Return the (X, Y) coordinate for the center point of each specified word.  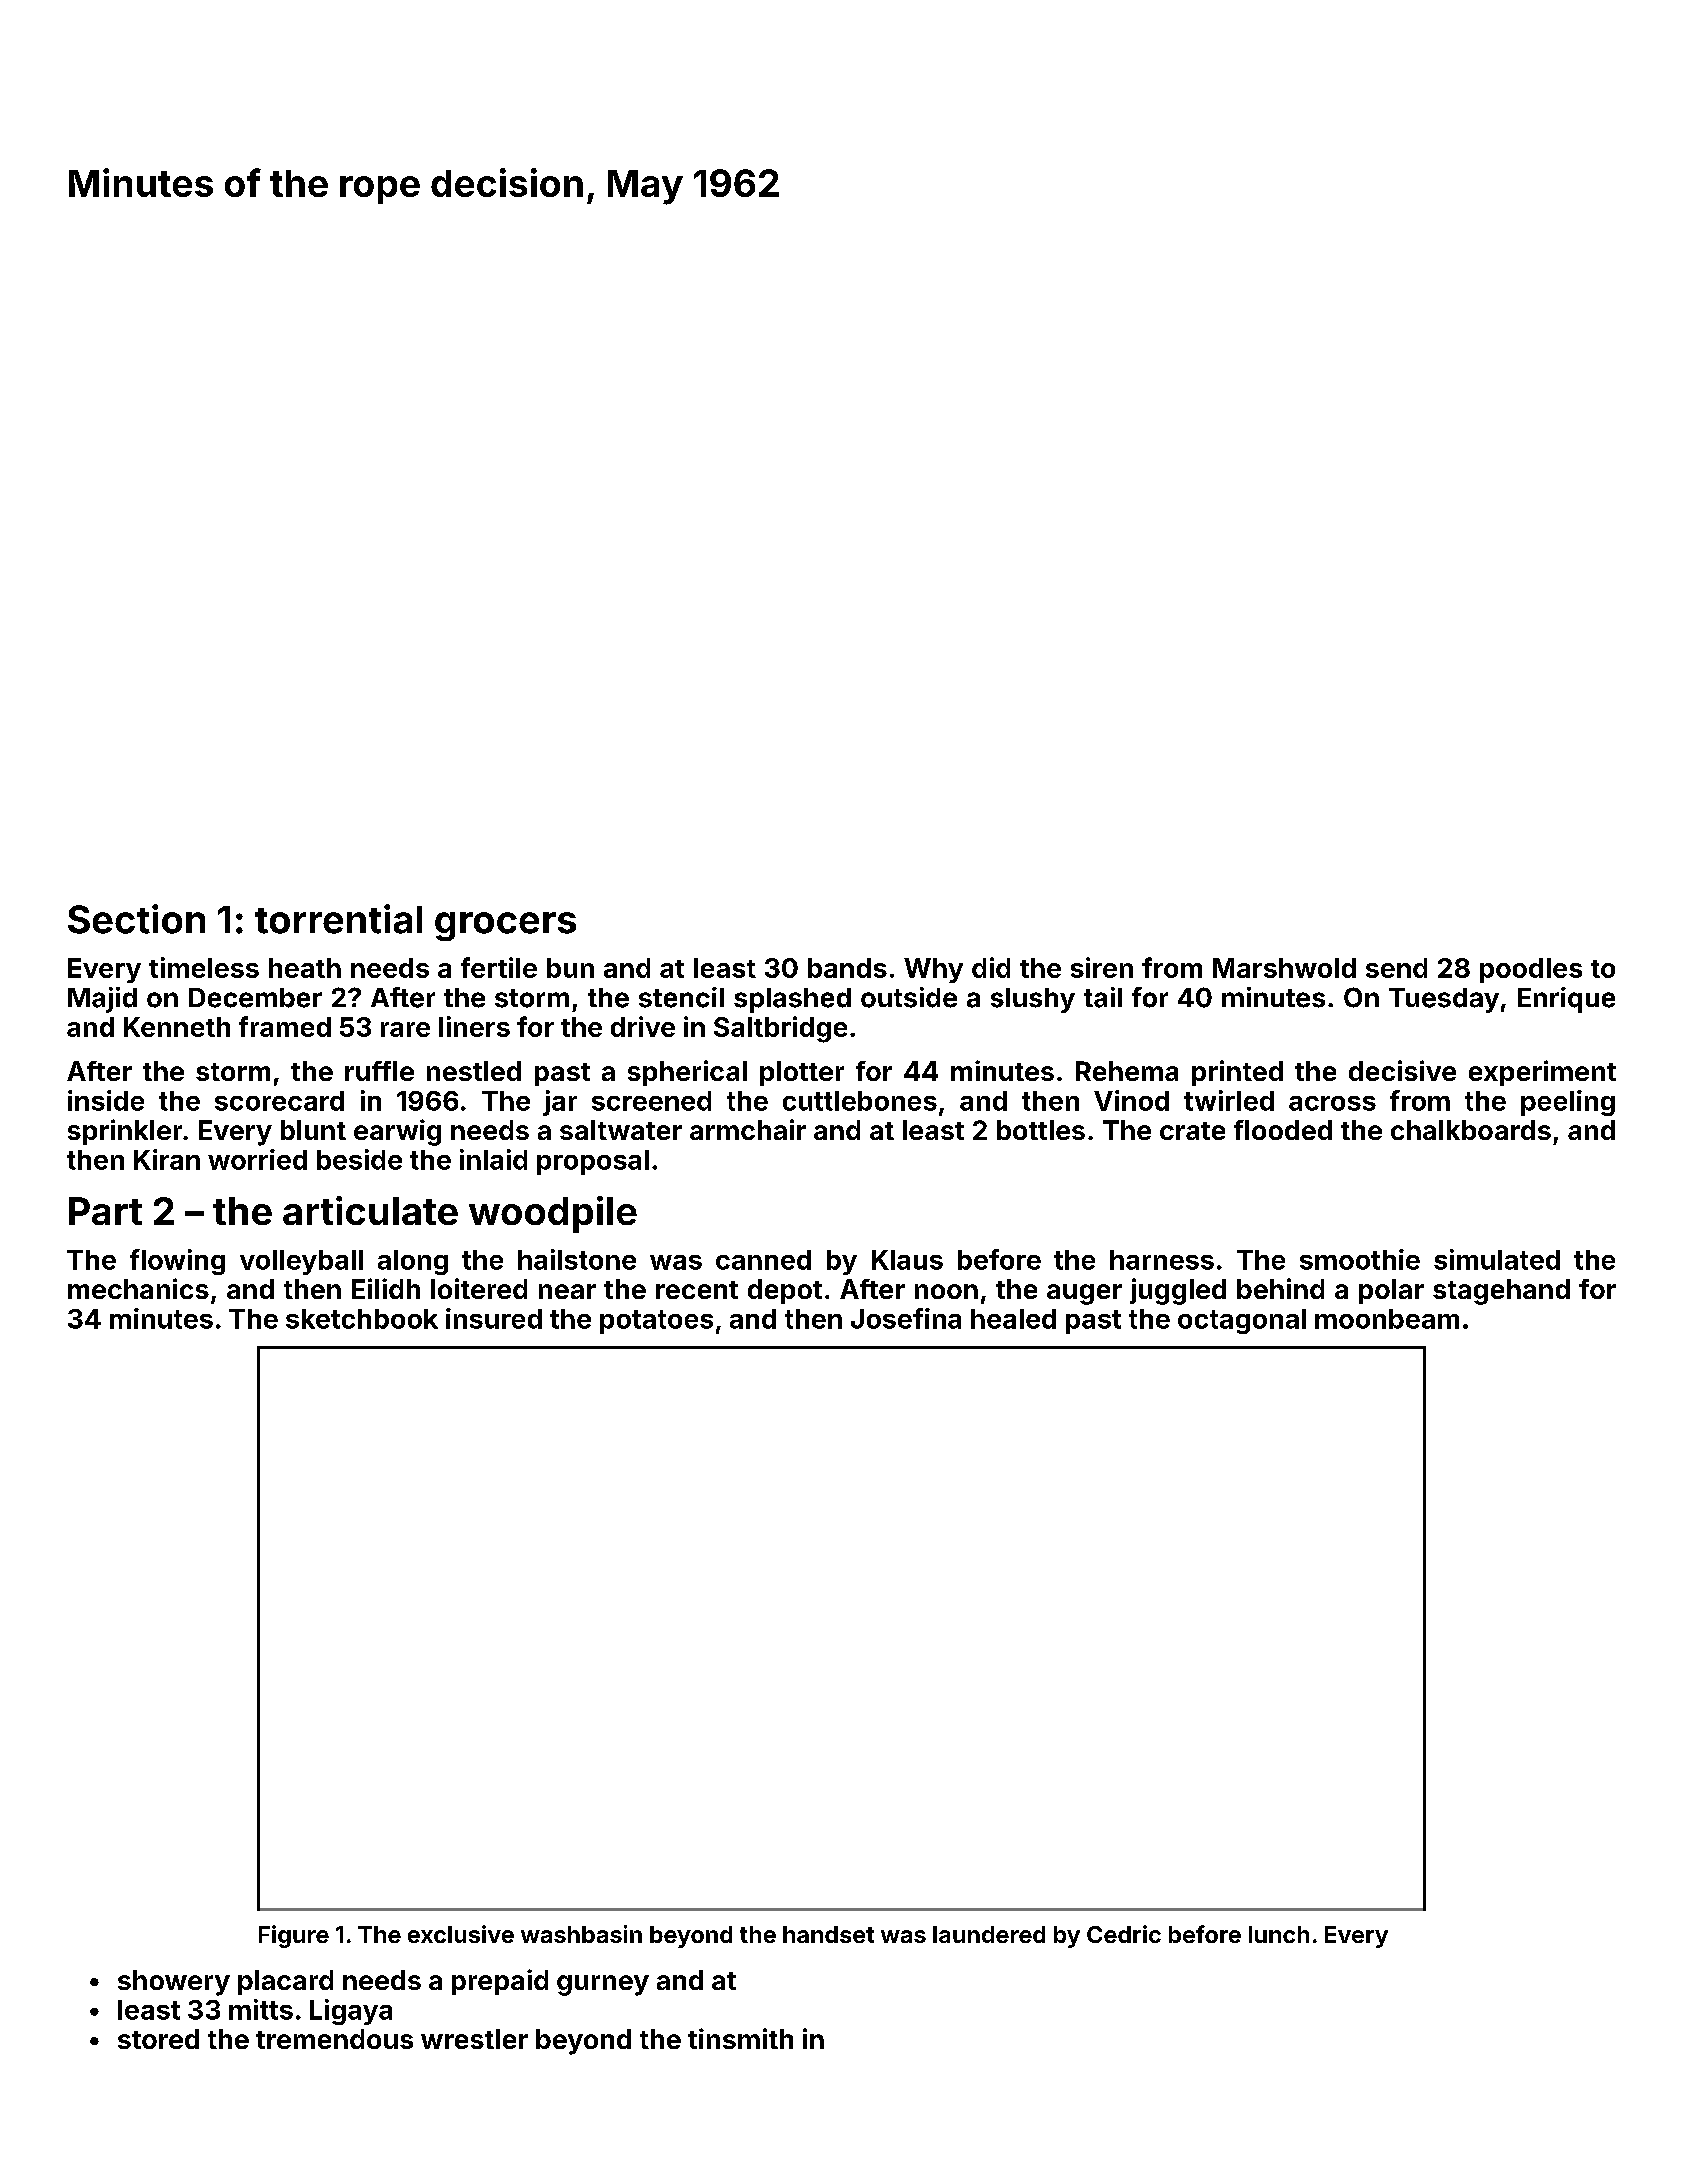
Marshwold (1284, 968)
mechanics (138, 1288)
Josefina (906, 1318)
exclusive (461, 1934)
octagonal (1242, 1321)
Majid (102, 1000)
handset (828, 1934)
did (991, 967)
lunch (1279, 1934)
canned (763, 1260)
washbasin (581, 1934)
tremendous (334, 2039)
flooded (1283, 1130)
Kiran (167, 1159)
